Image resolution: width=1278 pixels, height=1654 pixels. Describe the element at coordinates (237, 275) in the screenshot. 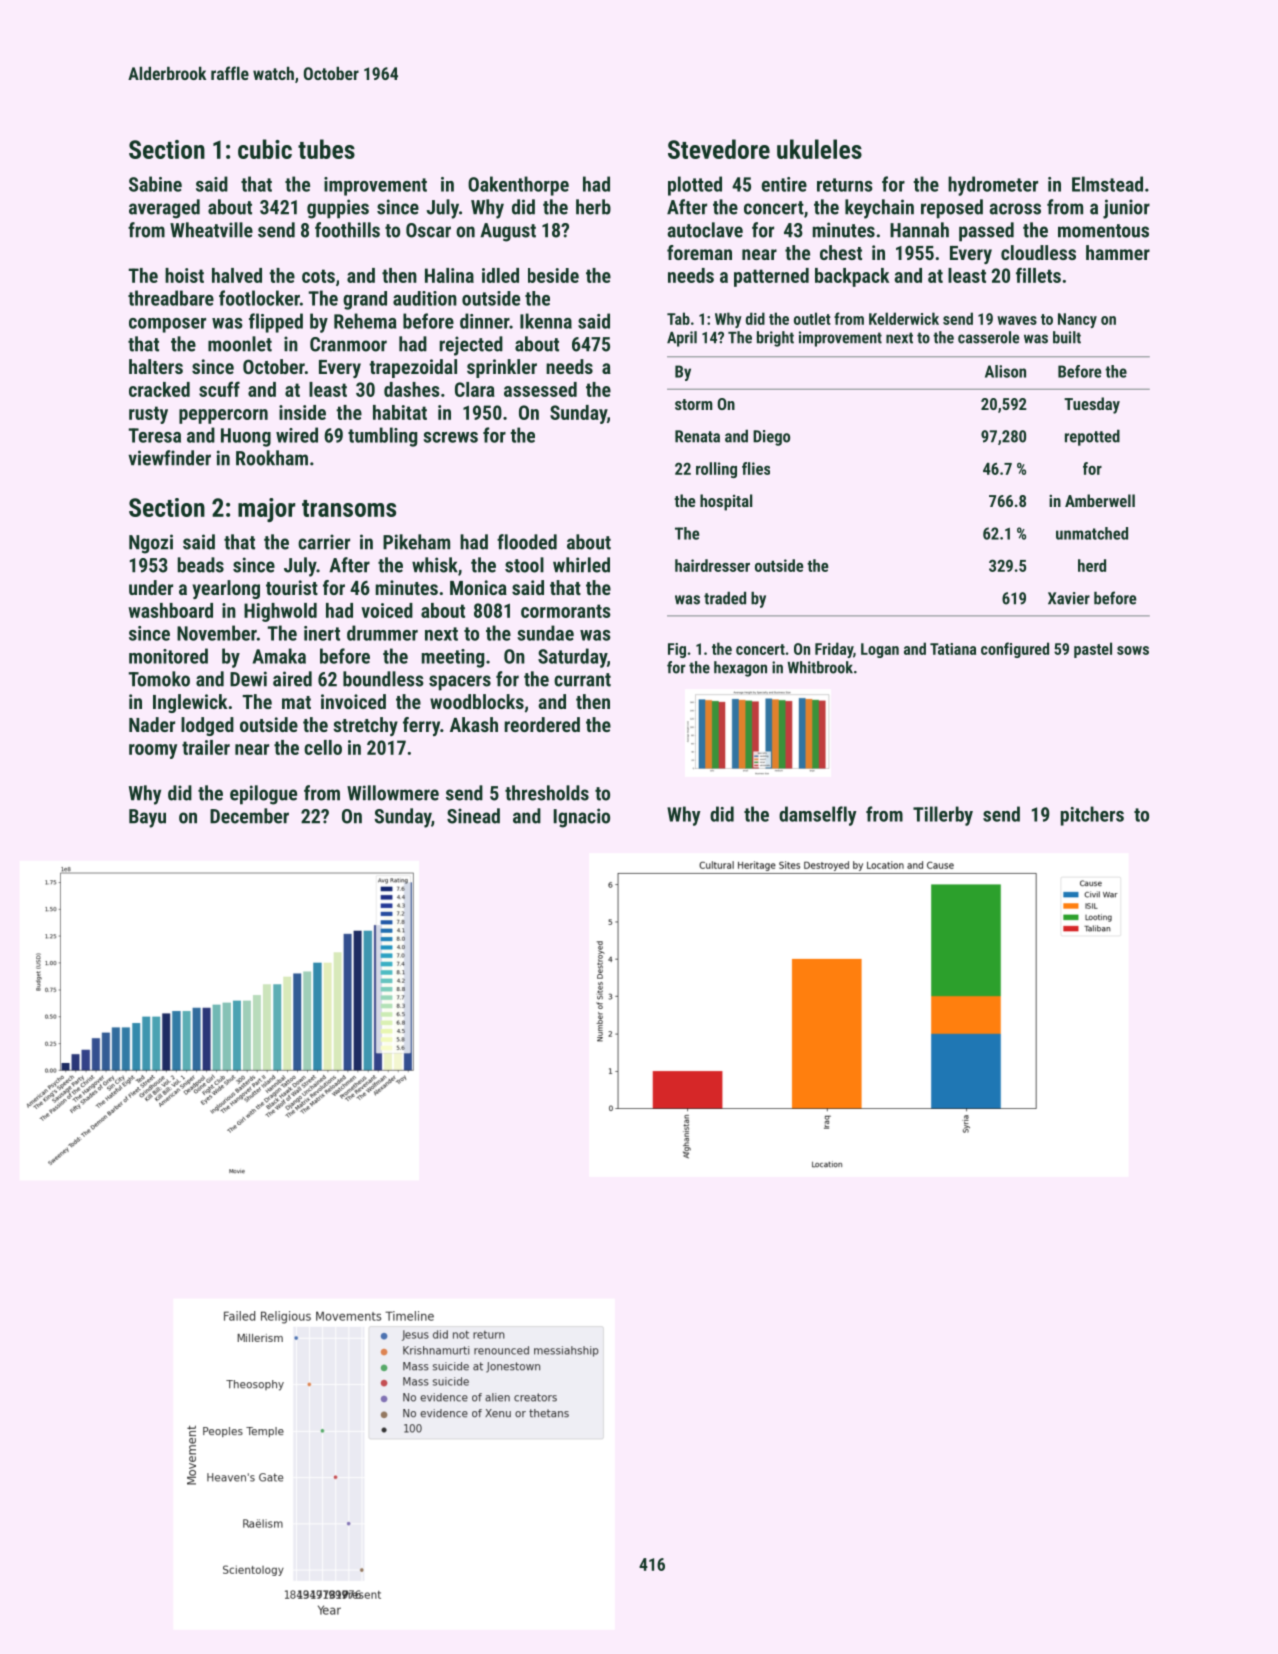

I see `halved` at that location.
